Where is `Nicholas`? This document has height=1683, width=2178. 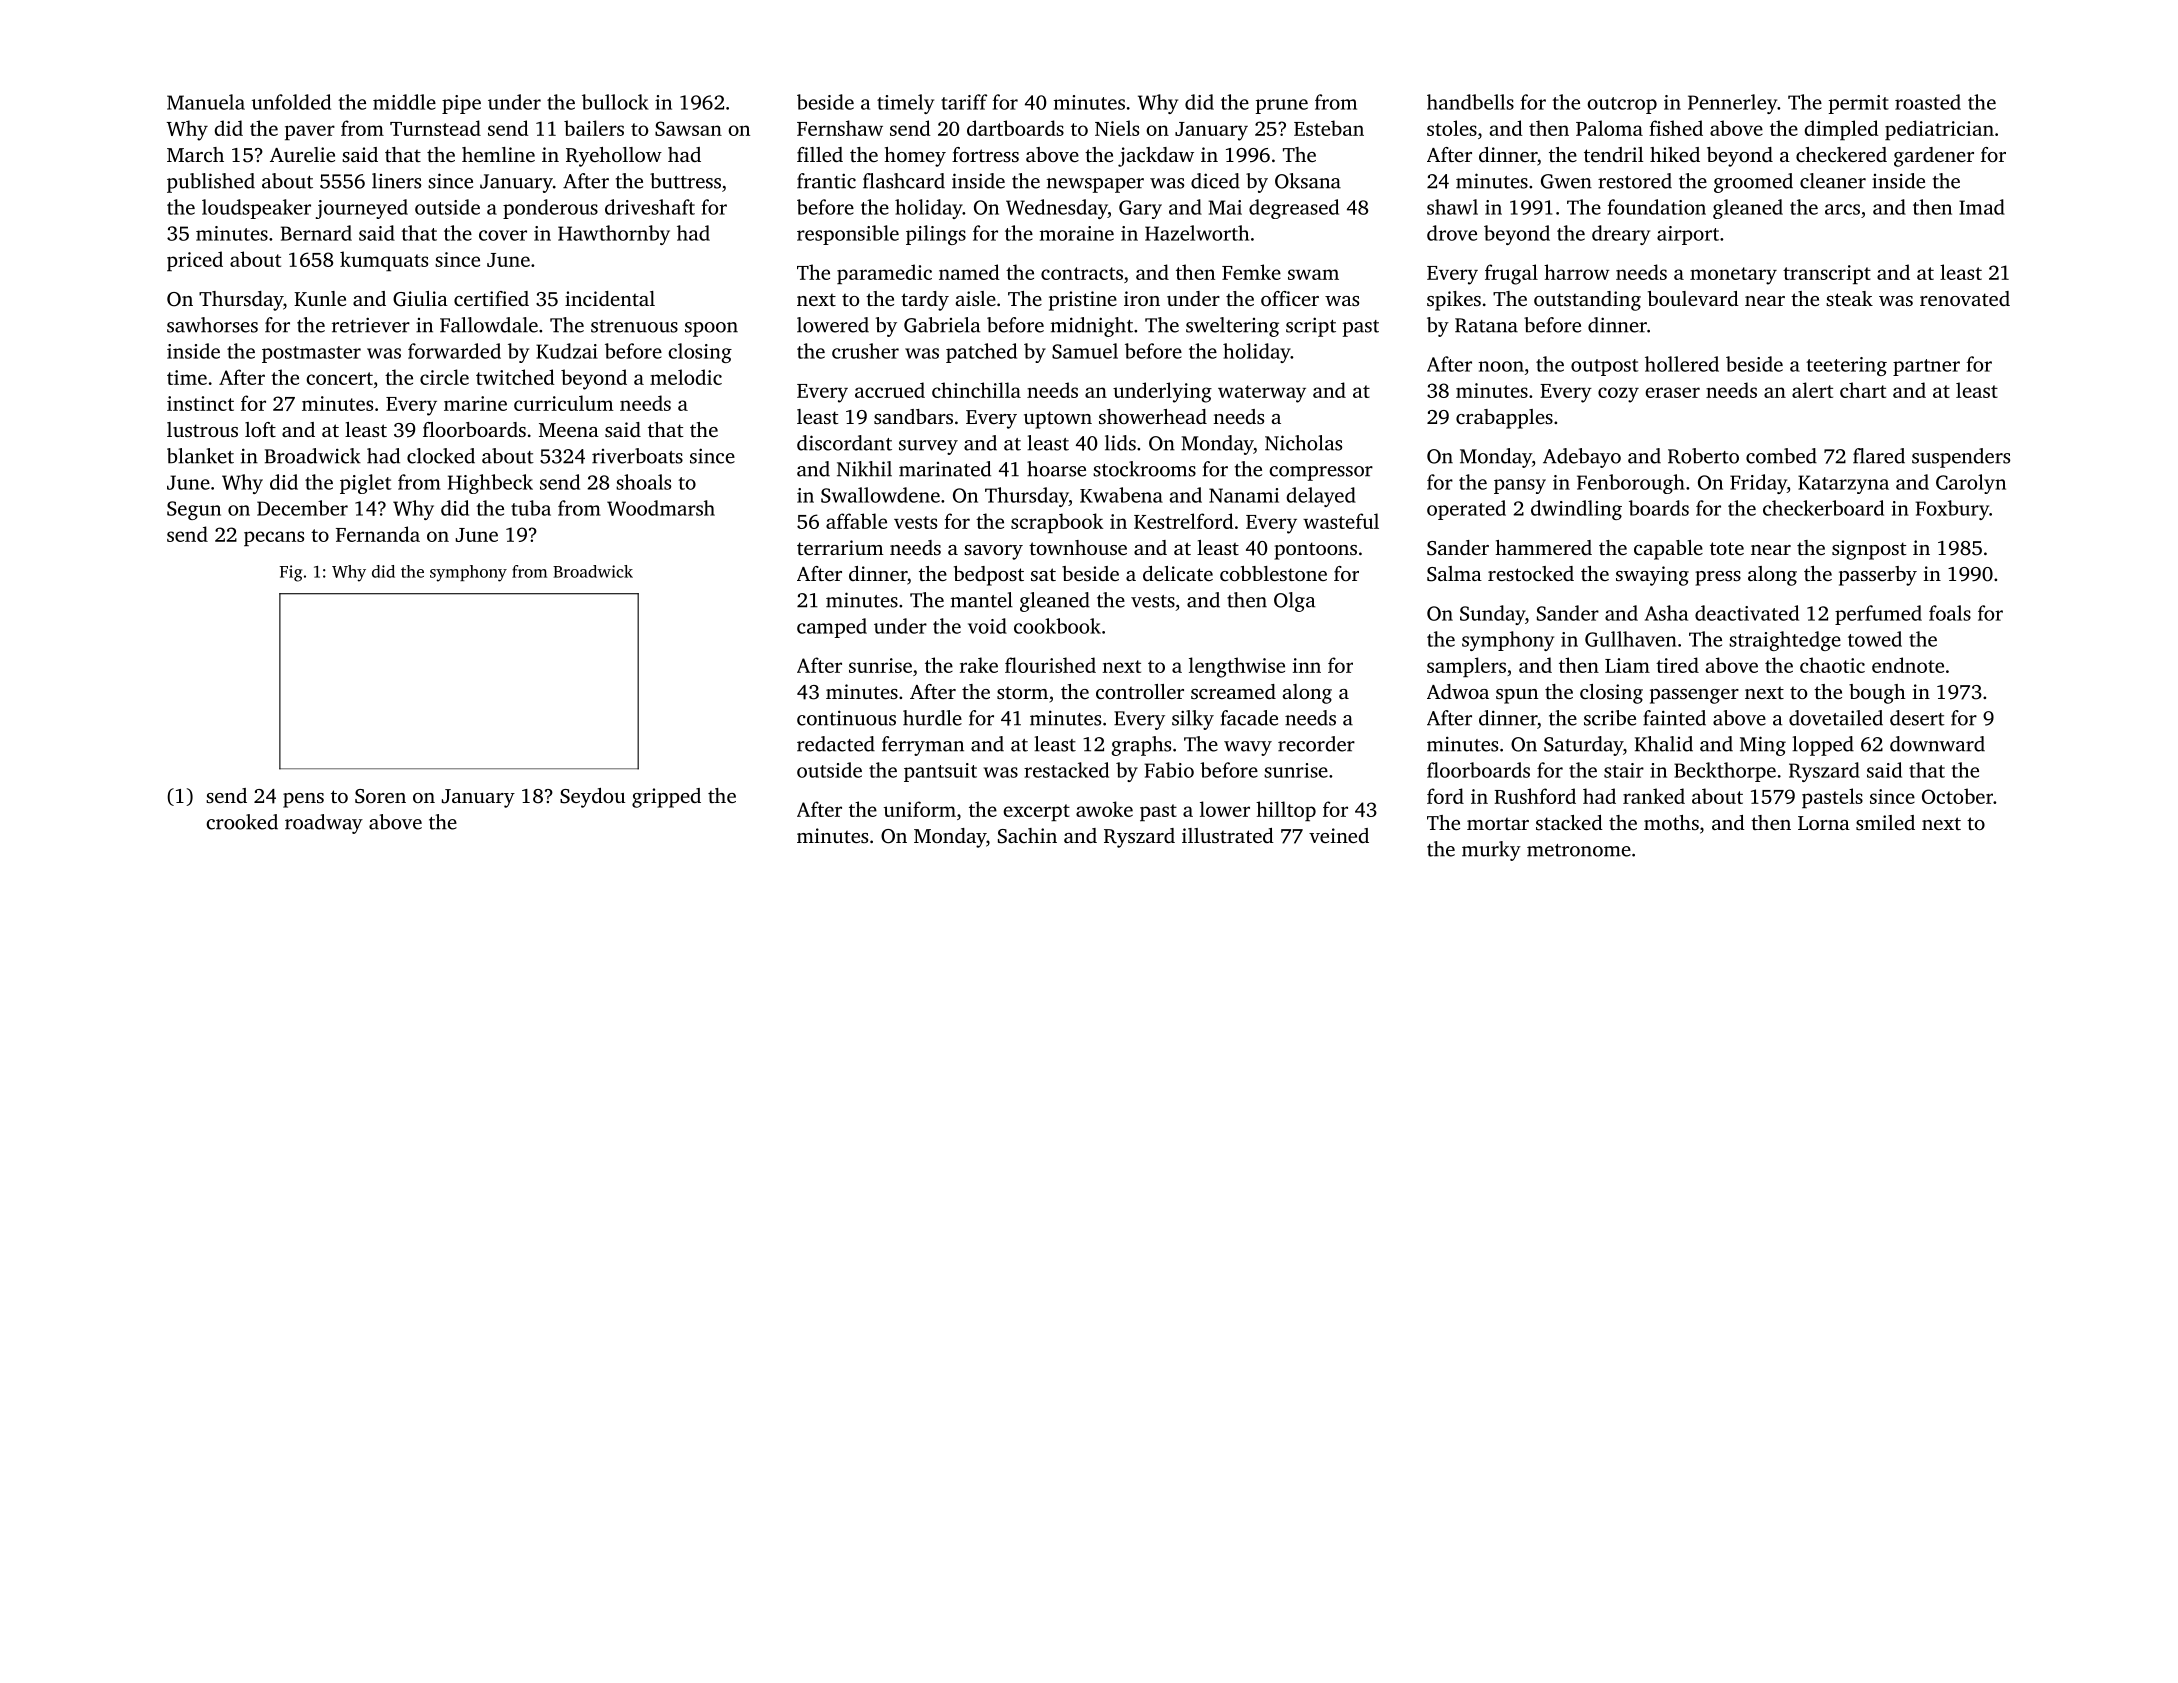 Nicholas is located at coordinates (1303, 443).
